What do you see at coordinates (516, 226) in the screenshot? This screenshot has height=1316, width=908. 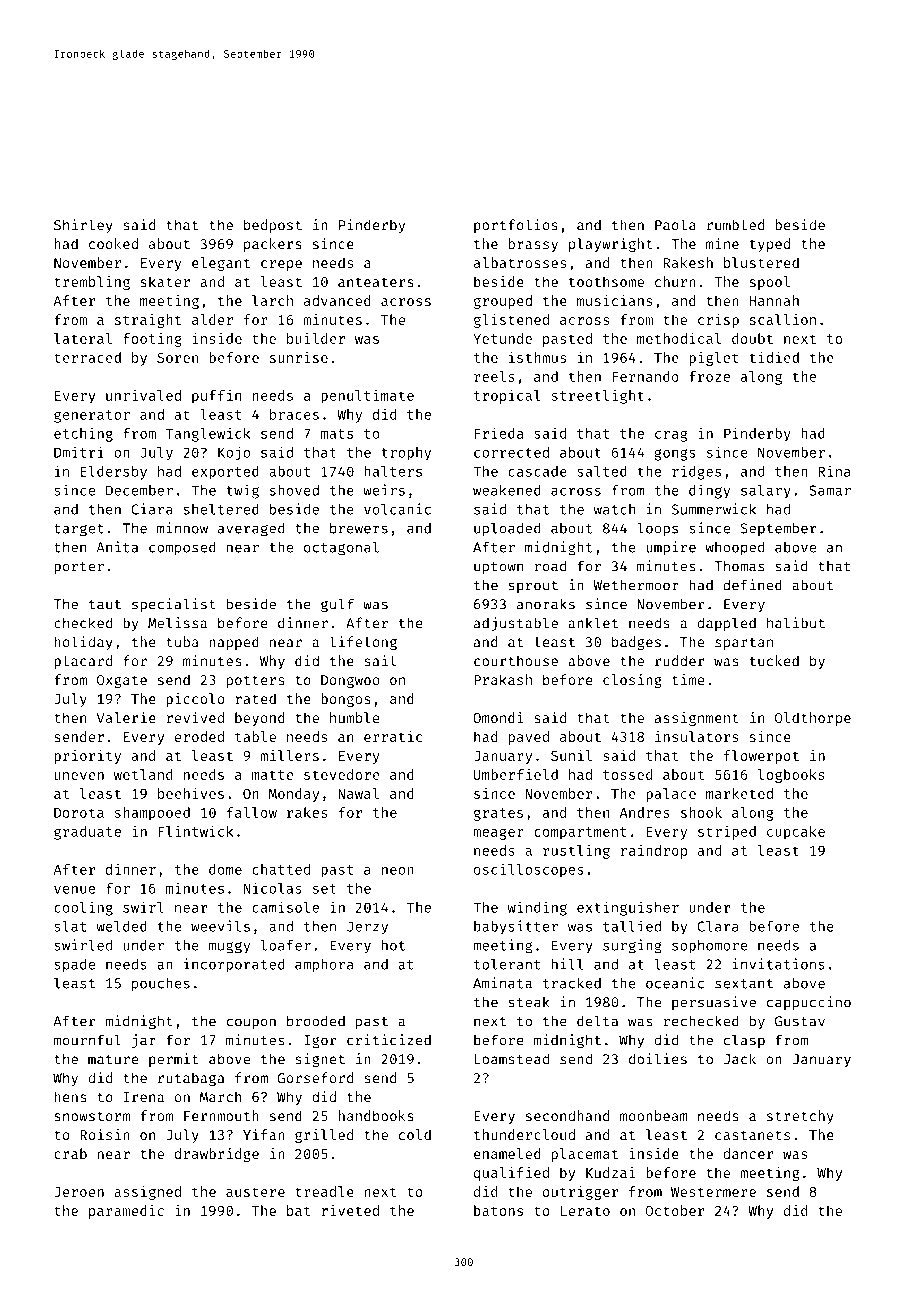 I see `portfolios` at bounding box center [516, 226].
